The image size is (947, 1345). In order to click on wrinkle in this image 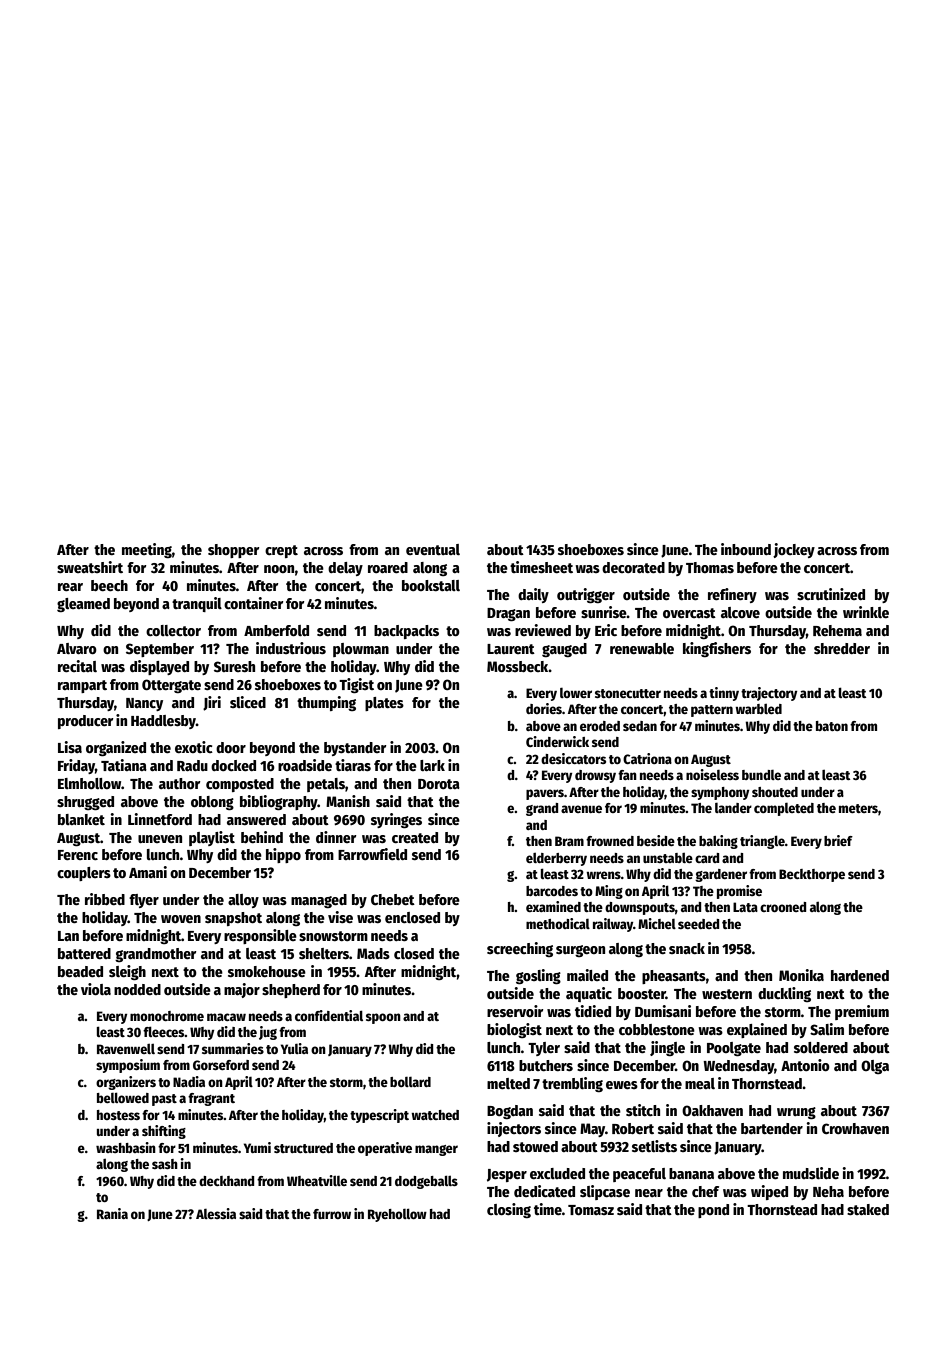, I will do `click(866, 612)`.
